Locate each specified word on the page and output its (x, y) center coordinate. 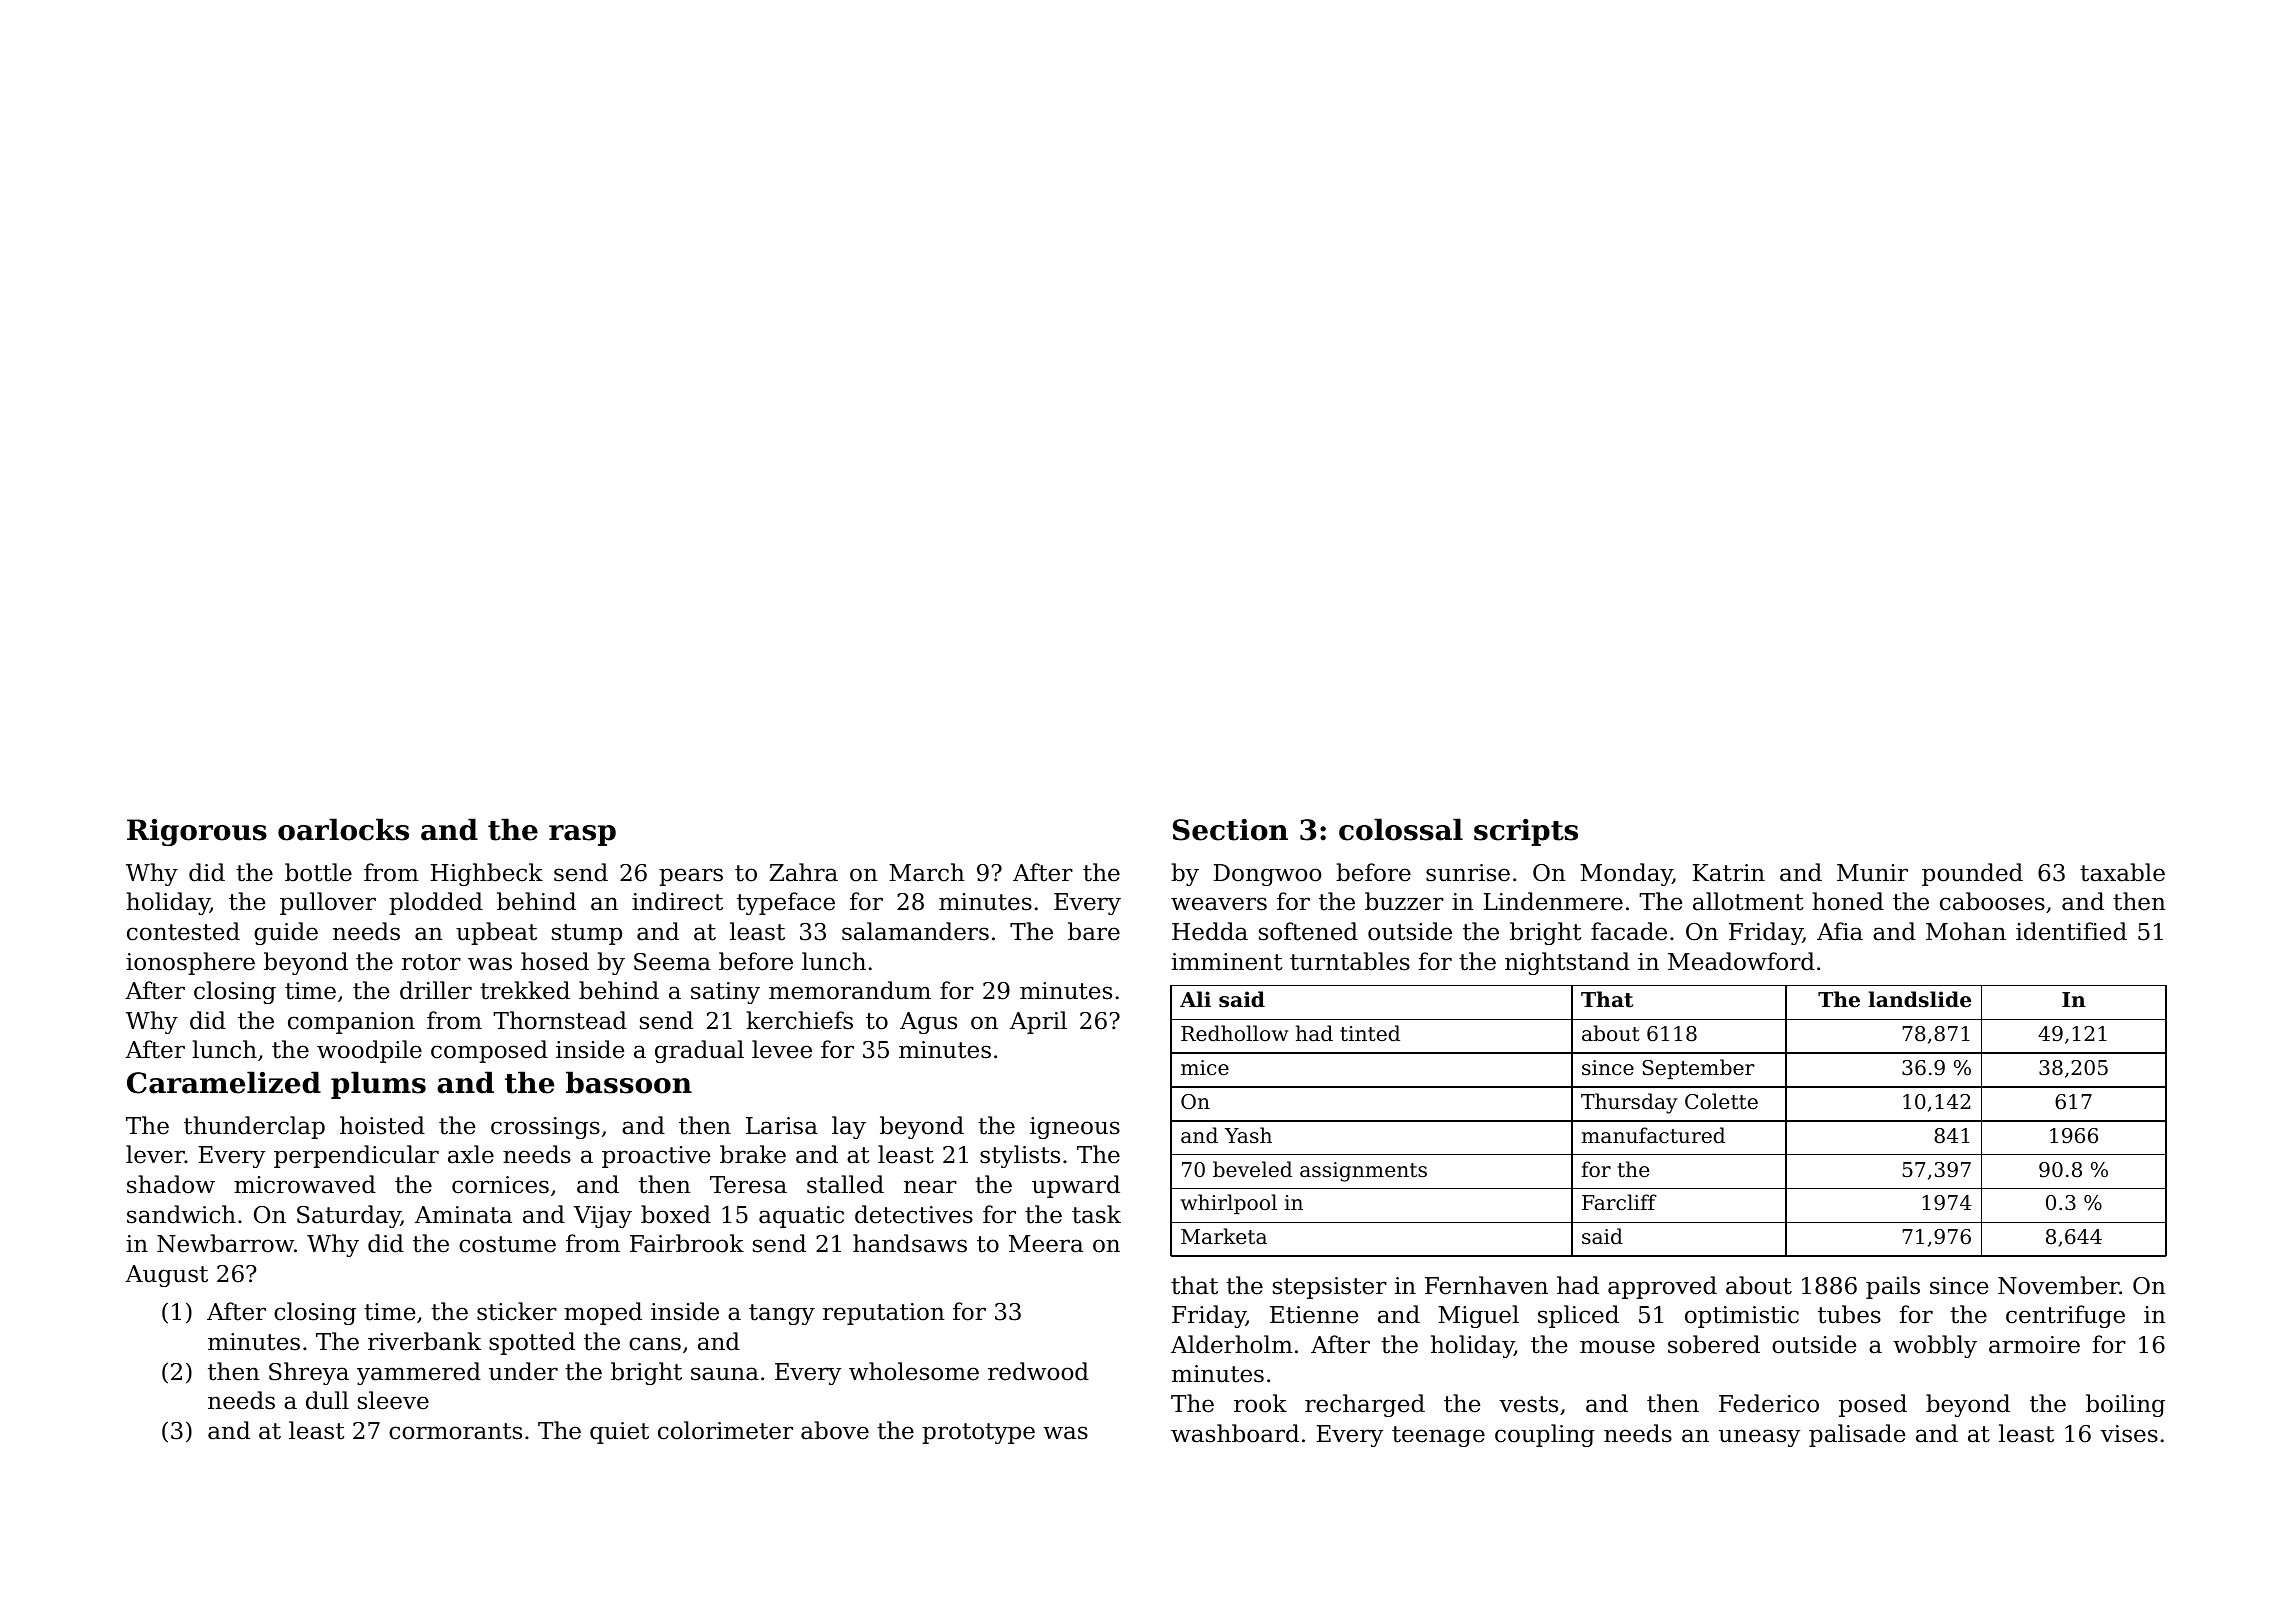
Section (1230, 830)
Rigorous (197, 832)
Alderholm (1232, 1344)
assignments (1363, 1172)
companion (351, 1023)
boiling (2125, 1405)
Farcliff (1619, 1202)
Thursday (1629, 1103)
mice (1205, 1068)
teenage (1438, 1436)
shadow (171, 1184)
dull (327, 1400)
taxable (2122, 872)
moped (603, 1313)
